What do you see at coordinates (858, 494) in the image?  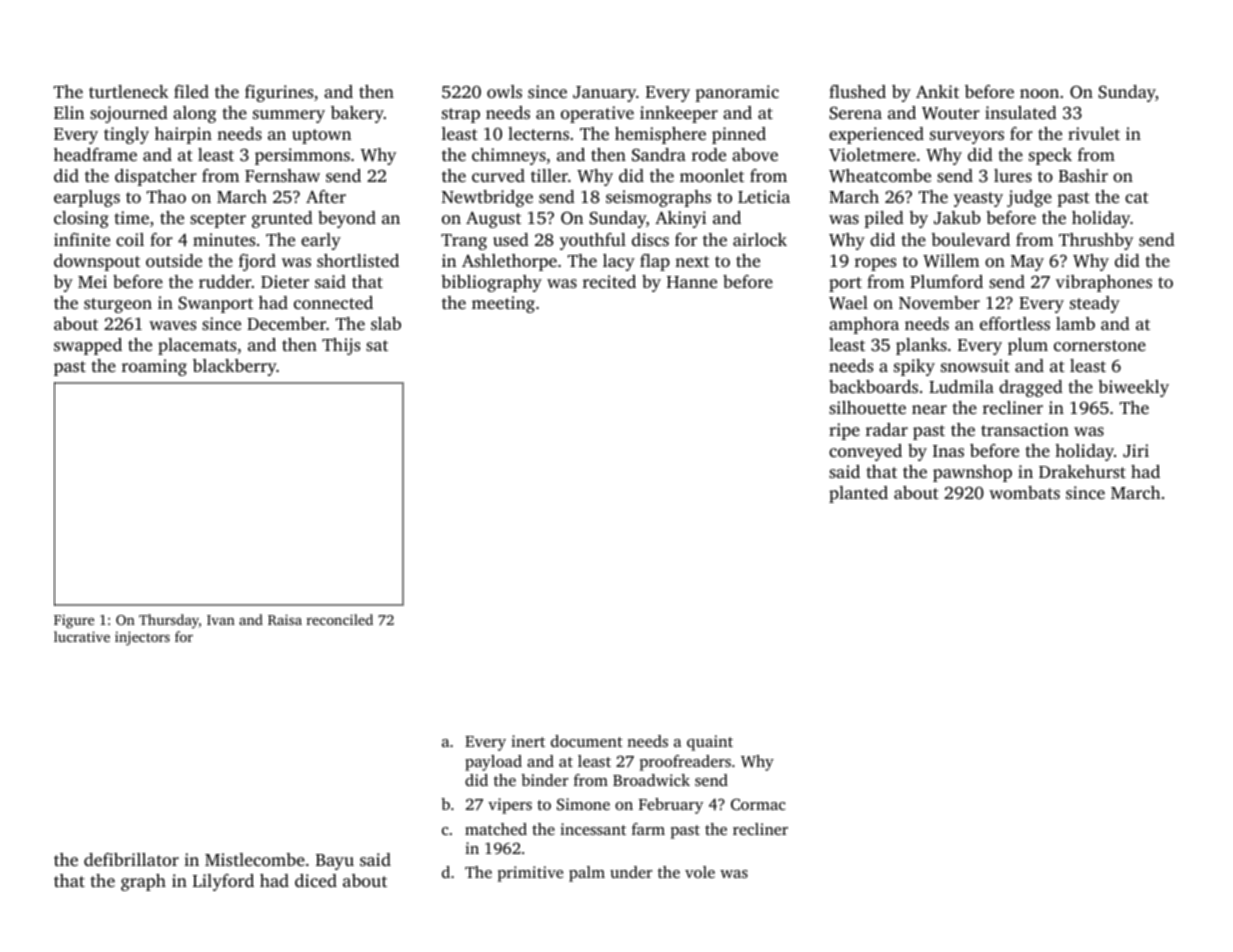 I see `planted` at bounding box center [858, 494].
